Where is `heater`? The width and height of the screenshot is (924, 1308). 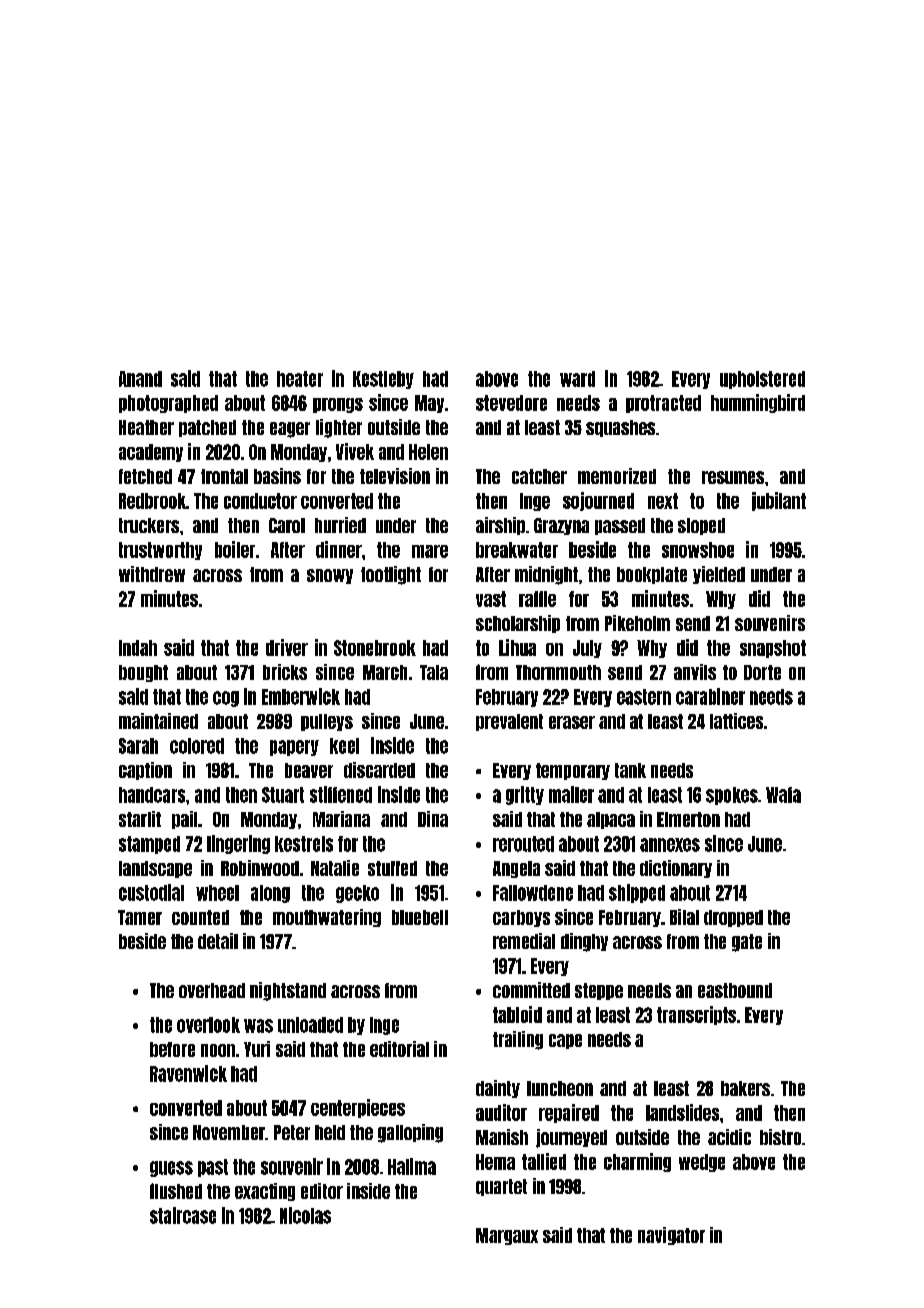
heater is located at coordinates (300, 379).
